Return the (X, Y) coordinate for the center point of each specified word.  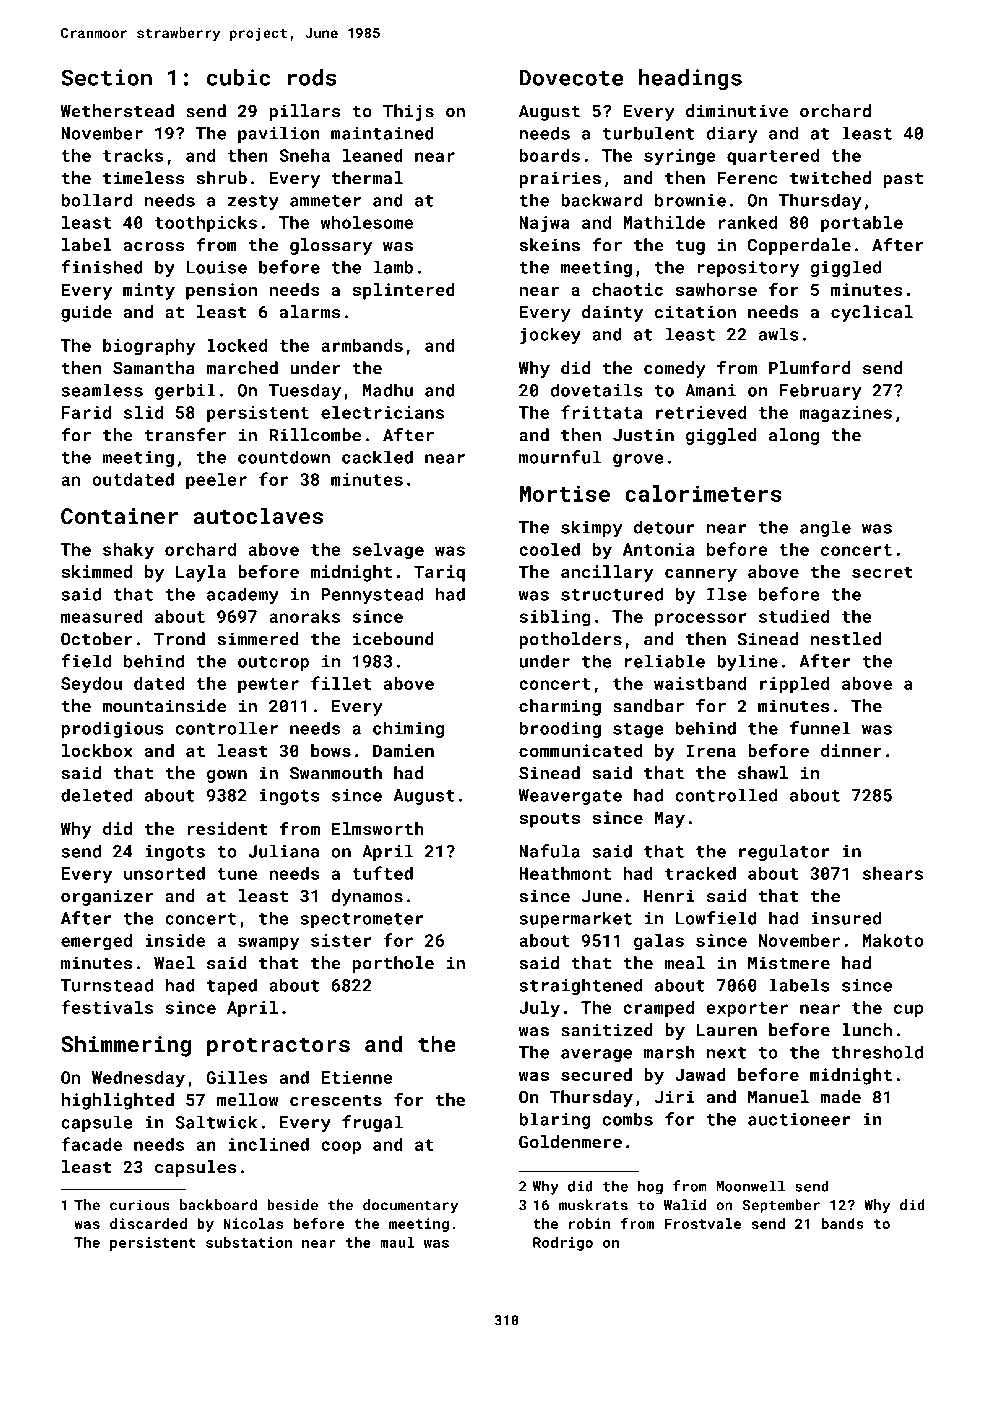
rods (312, 77)
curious (140, 1205)
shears (893, 873)
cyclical (872, 313)
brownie (690, 200)
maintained (382, 133)
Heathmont (565, 873)
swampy (269, 944)
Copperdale (799, 246)
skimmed (96, 571)
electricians (382, 412)
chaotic (627, 289)
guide (86, 313)
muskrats (593, 1205)
